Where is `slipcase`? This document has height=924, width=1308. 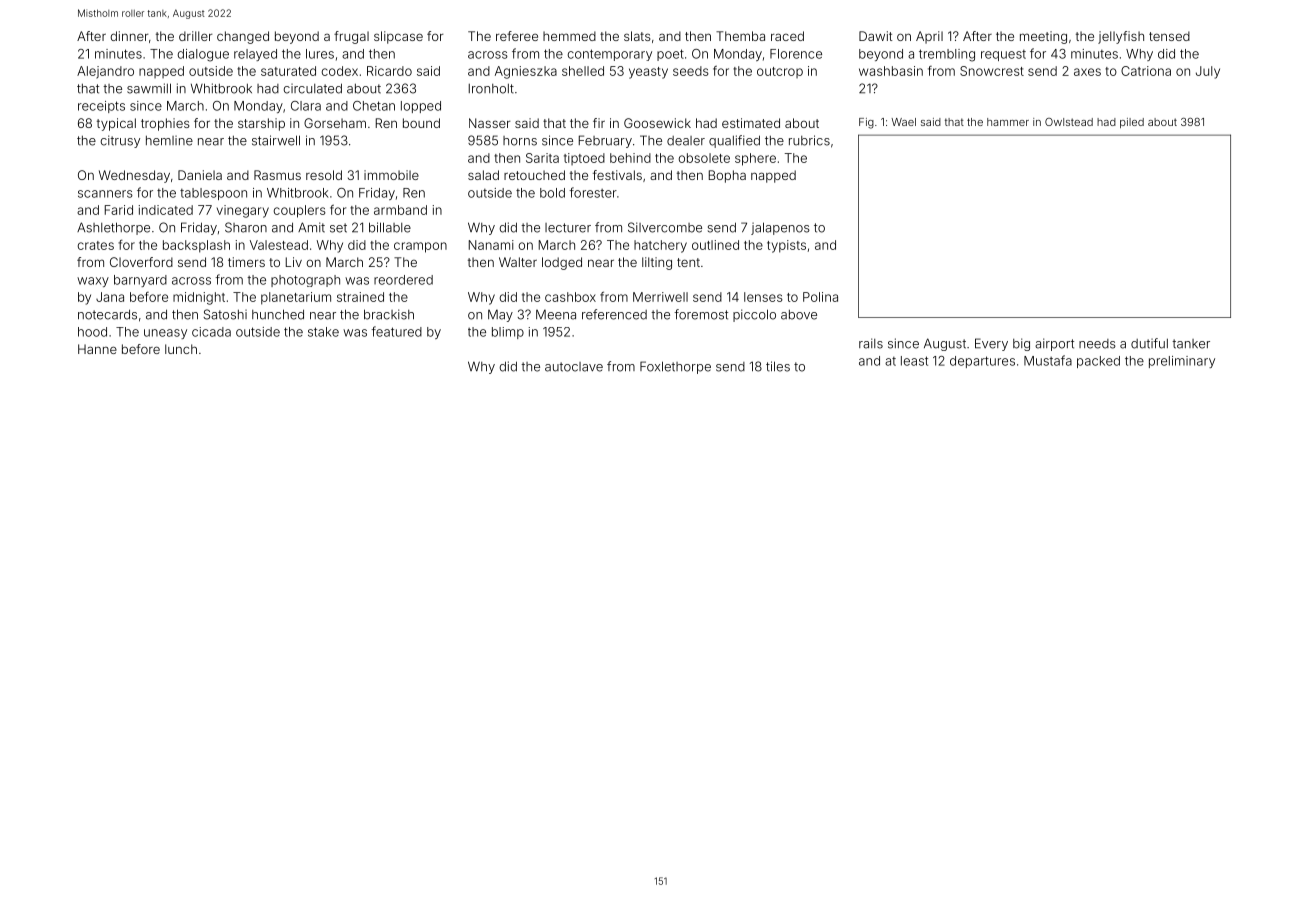
slipcase is located at coordinates (398, 37).
